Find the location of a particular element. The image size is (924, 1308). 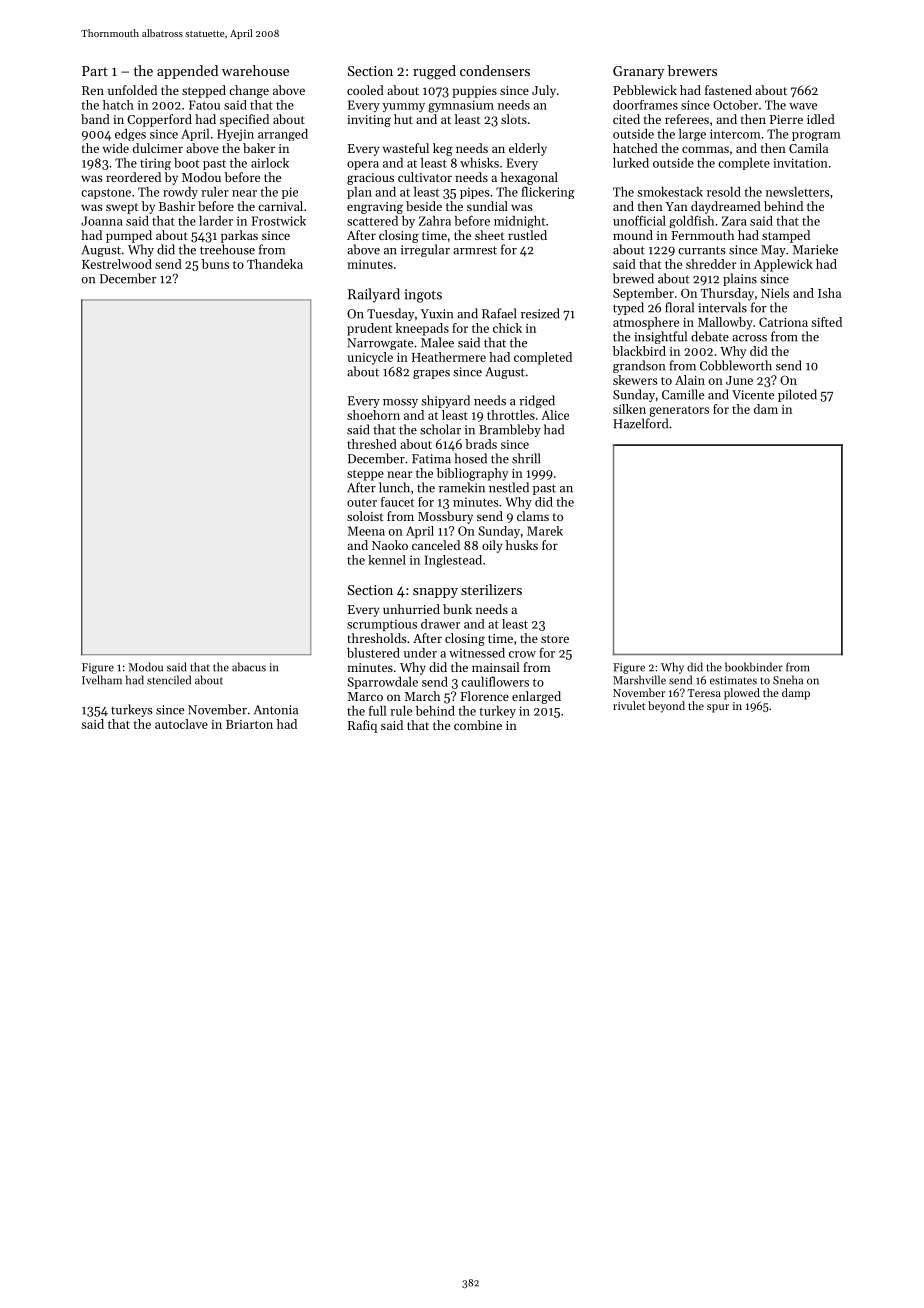

autoclave is located at coordinates (181, 724).
